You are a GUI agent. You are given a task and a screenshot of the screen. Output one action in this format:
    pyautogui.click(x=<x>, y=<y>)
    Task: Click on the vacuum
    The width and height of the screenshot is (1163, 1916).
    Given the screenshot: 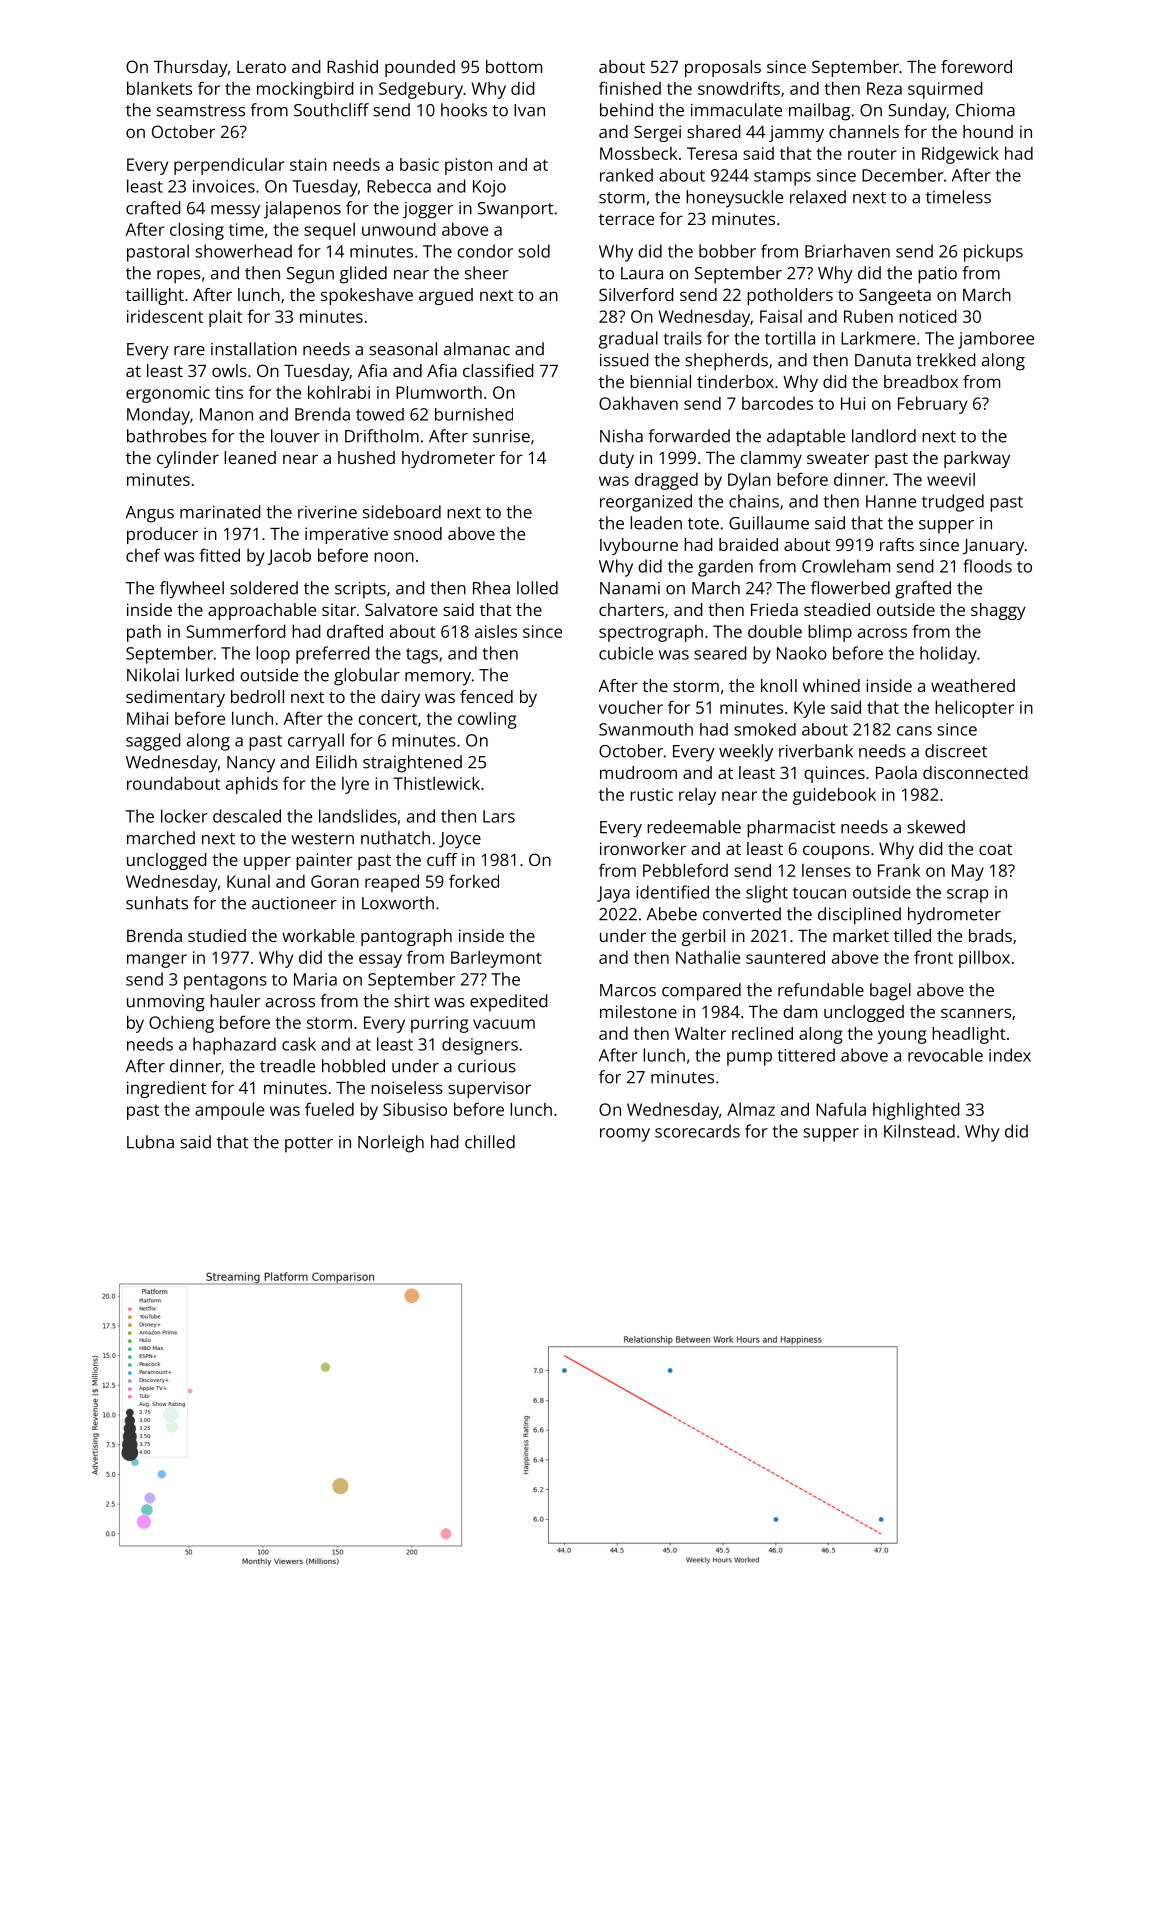 What is the action you would take?
    pyautogui.click(x=504, y=1024)
